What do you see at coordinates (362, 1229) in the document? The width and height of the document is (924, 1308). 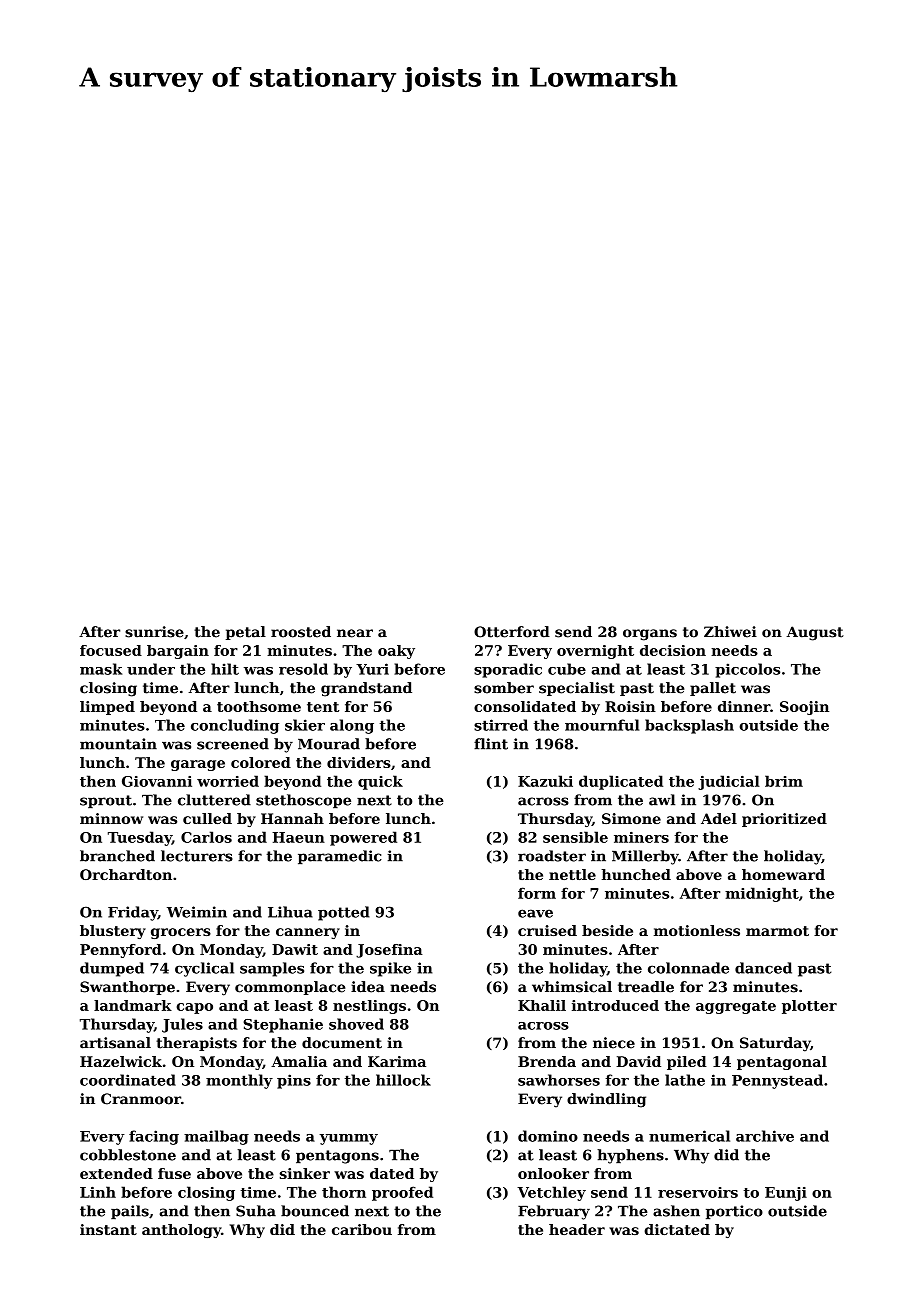 I see `caribou` at bounding box center [362, 1229].
